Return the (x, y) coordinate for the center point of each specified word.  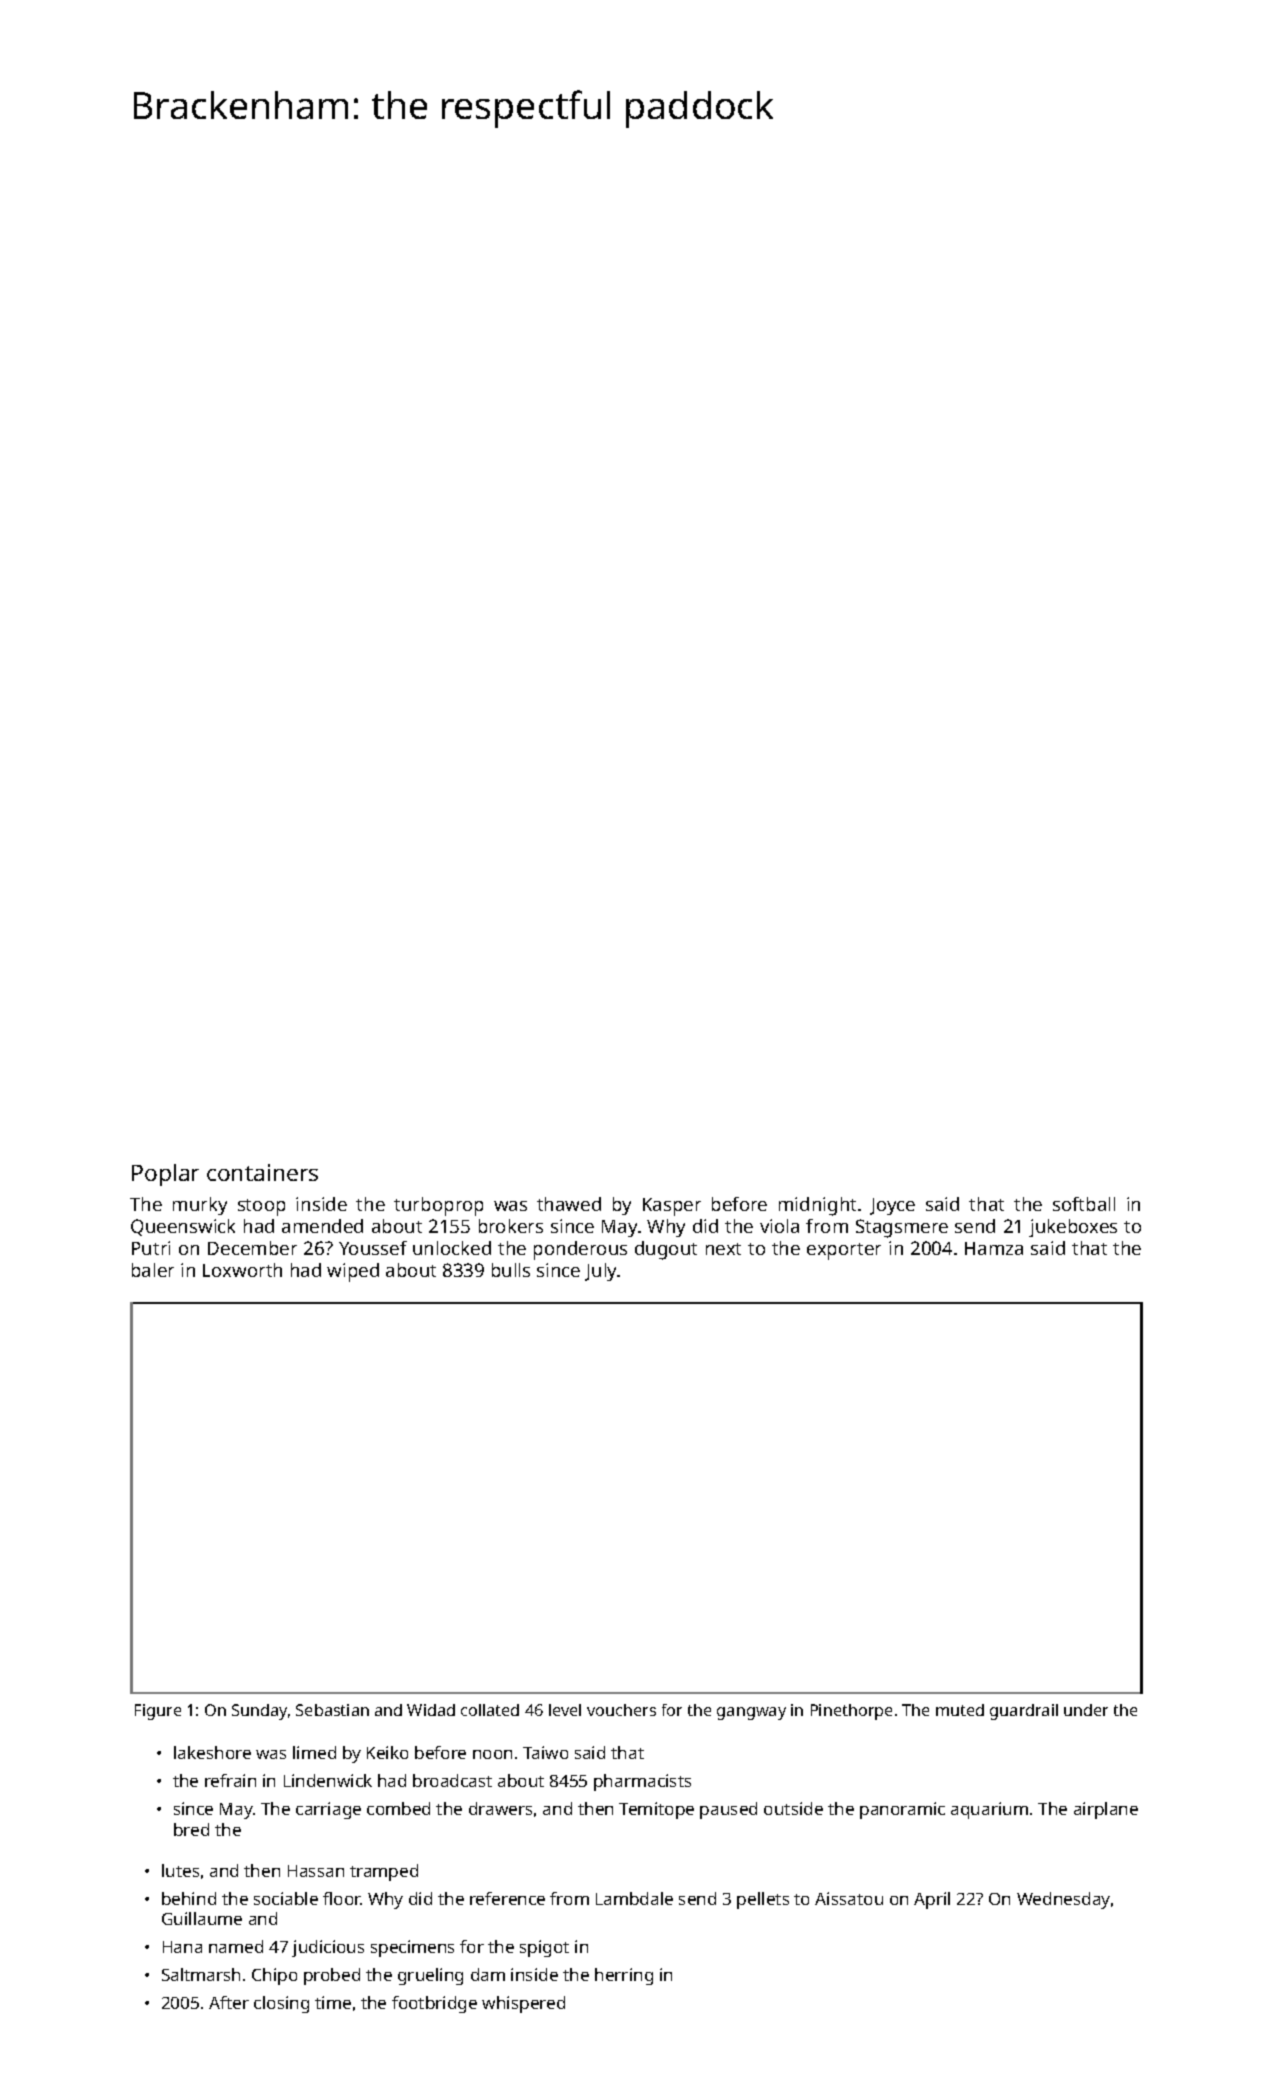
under (1086, 1710)
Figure (158, 1712)
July (601, 1272)
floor (342, 1898)
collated (490, 1710)
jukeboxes (1073, 1228)
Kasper (672, 1207)
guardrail (1024, 1712)
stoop (261, 1207)
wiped (353, 1272)
